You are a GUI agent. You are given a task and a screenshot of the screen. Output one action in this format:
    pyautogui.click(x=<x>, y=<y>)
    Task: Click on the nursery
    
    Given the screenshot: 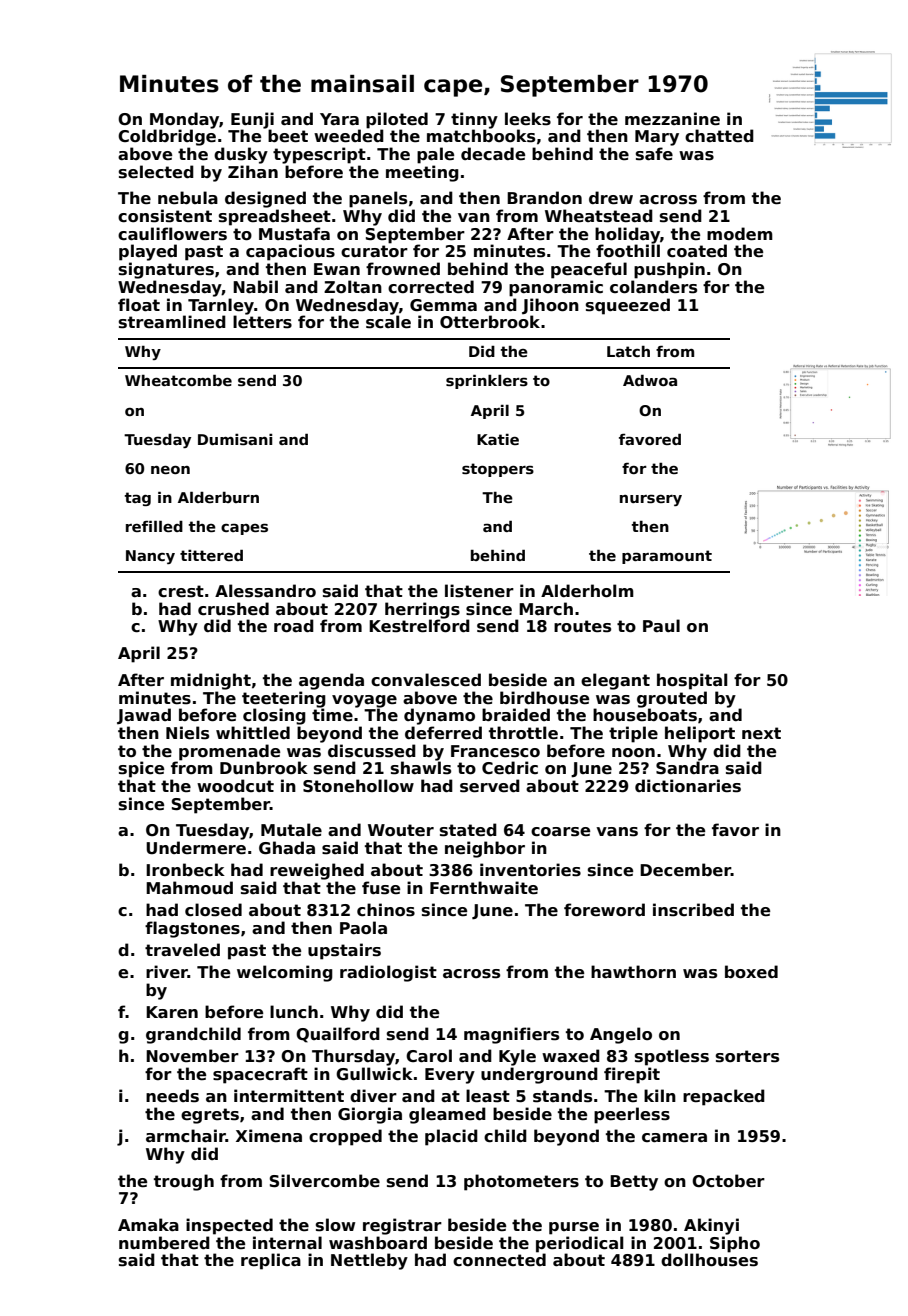 What is the action you would take?
    pyautogui.click(x=651, y=500)
